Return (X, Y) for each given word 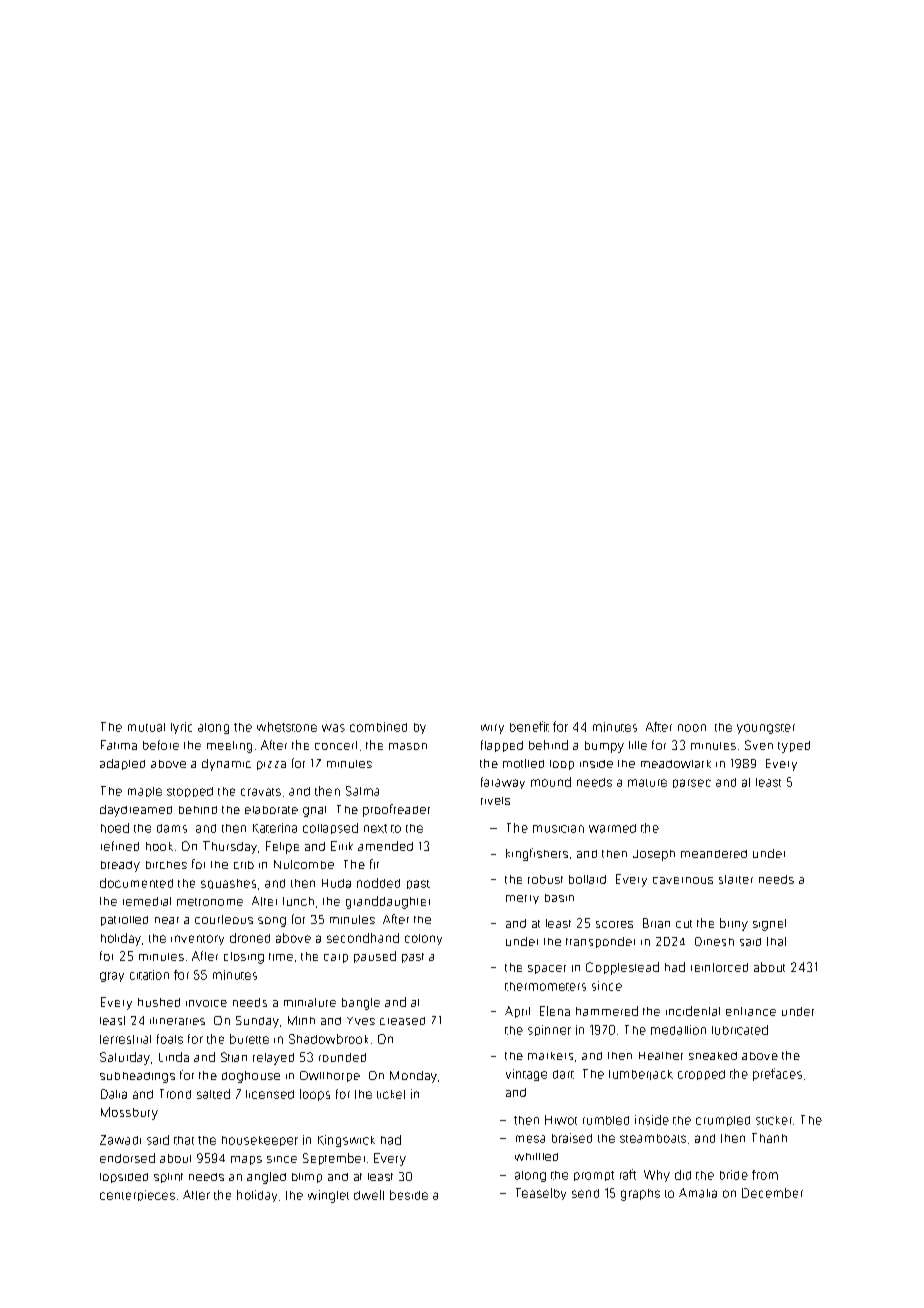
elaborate (271, 810)
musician (558, 829)
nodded (378, 883)
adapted (122, 764)
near (167, 920)
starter (736, 879)
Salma (362, 791)
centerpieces (137, 1195)
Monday (413, 1077)
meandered (714, 854)
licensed (270, 1094)
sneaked (713, 1056)
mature (647, 783)
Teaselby (541, 1194)
